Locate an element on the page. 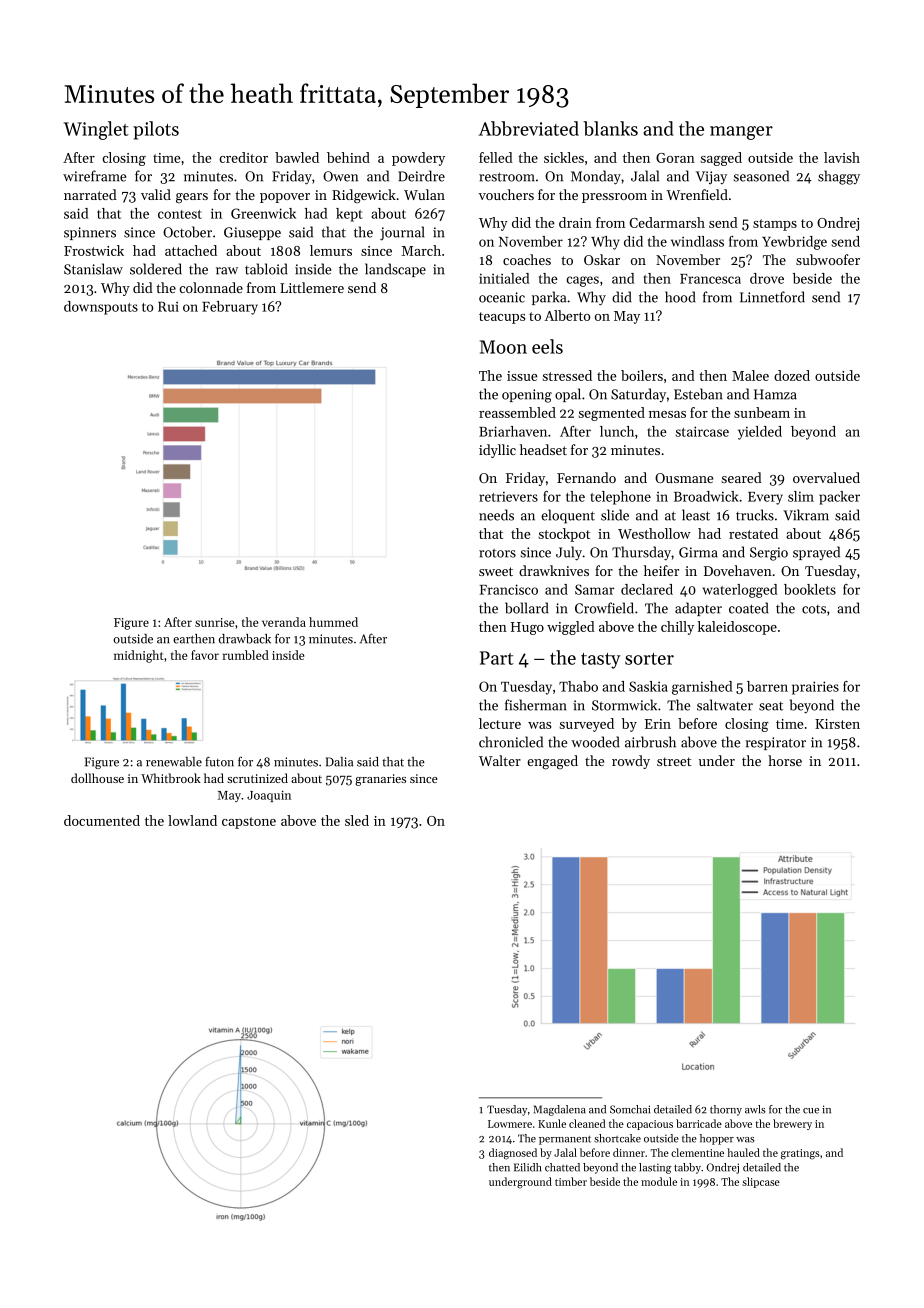 This document has height=1308, width=924. downspouts is located at coordinates (101, 308).
